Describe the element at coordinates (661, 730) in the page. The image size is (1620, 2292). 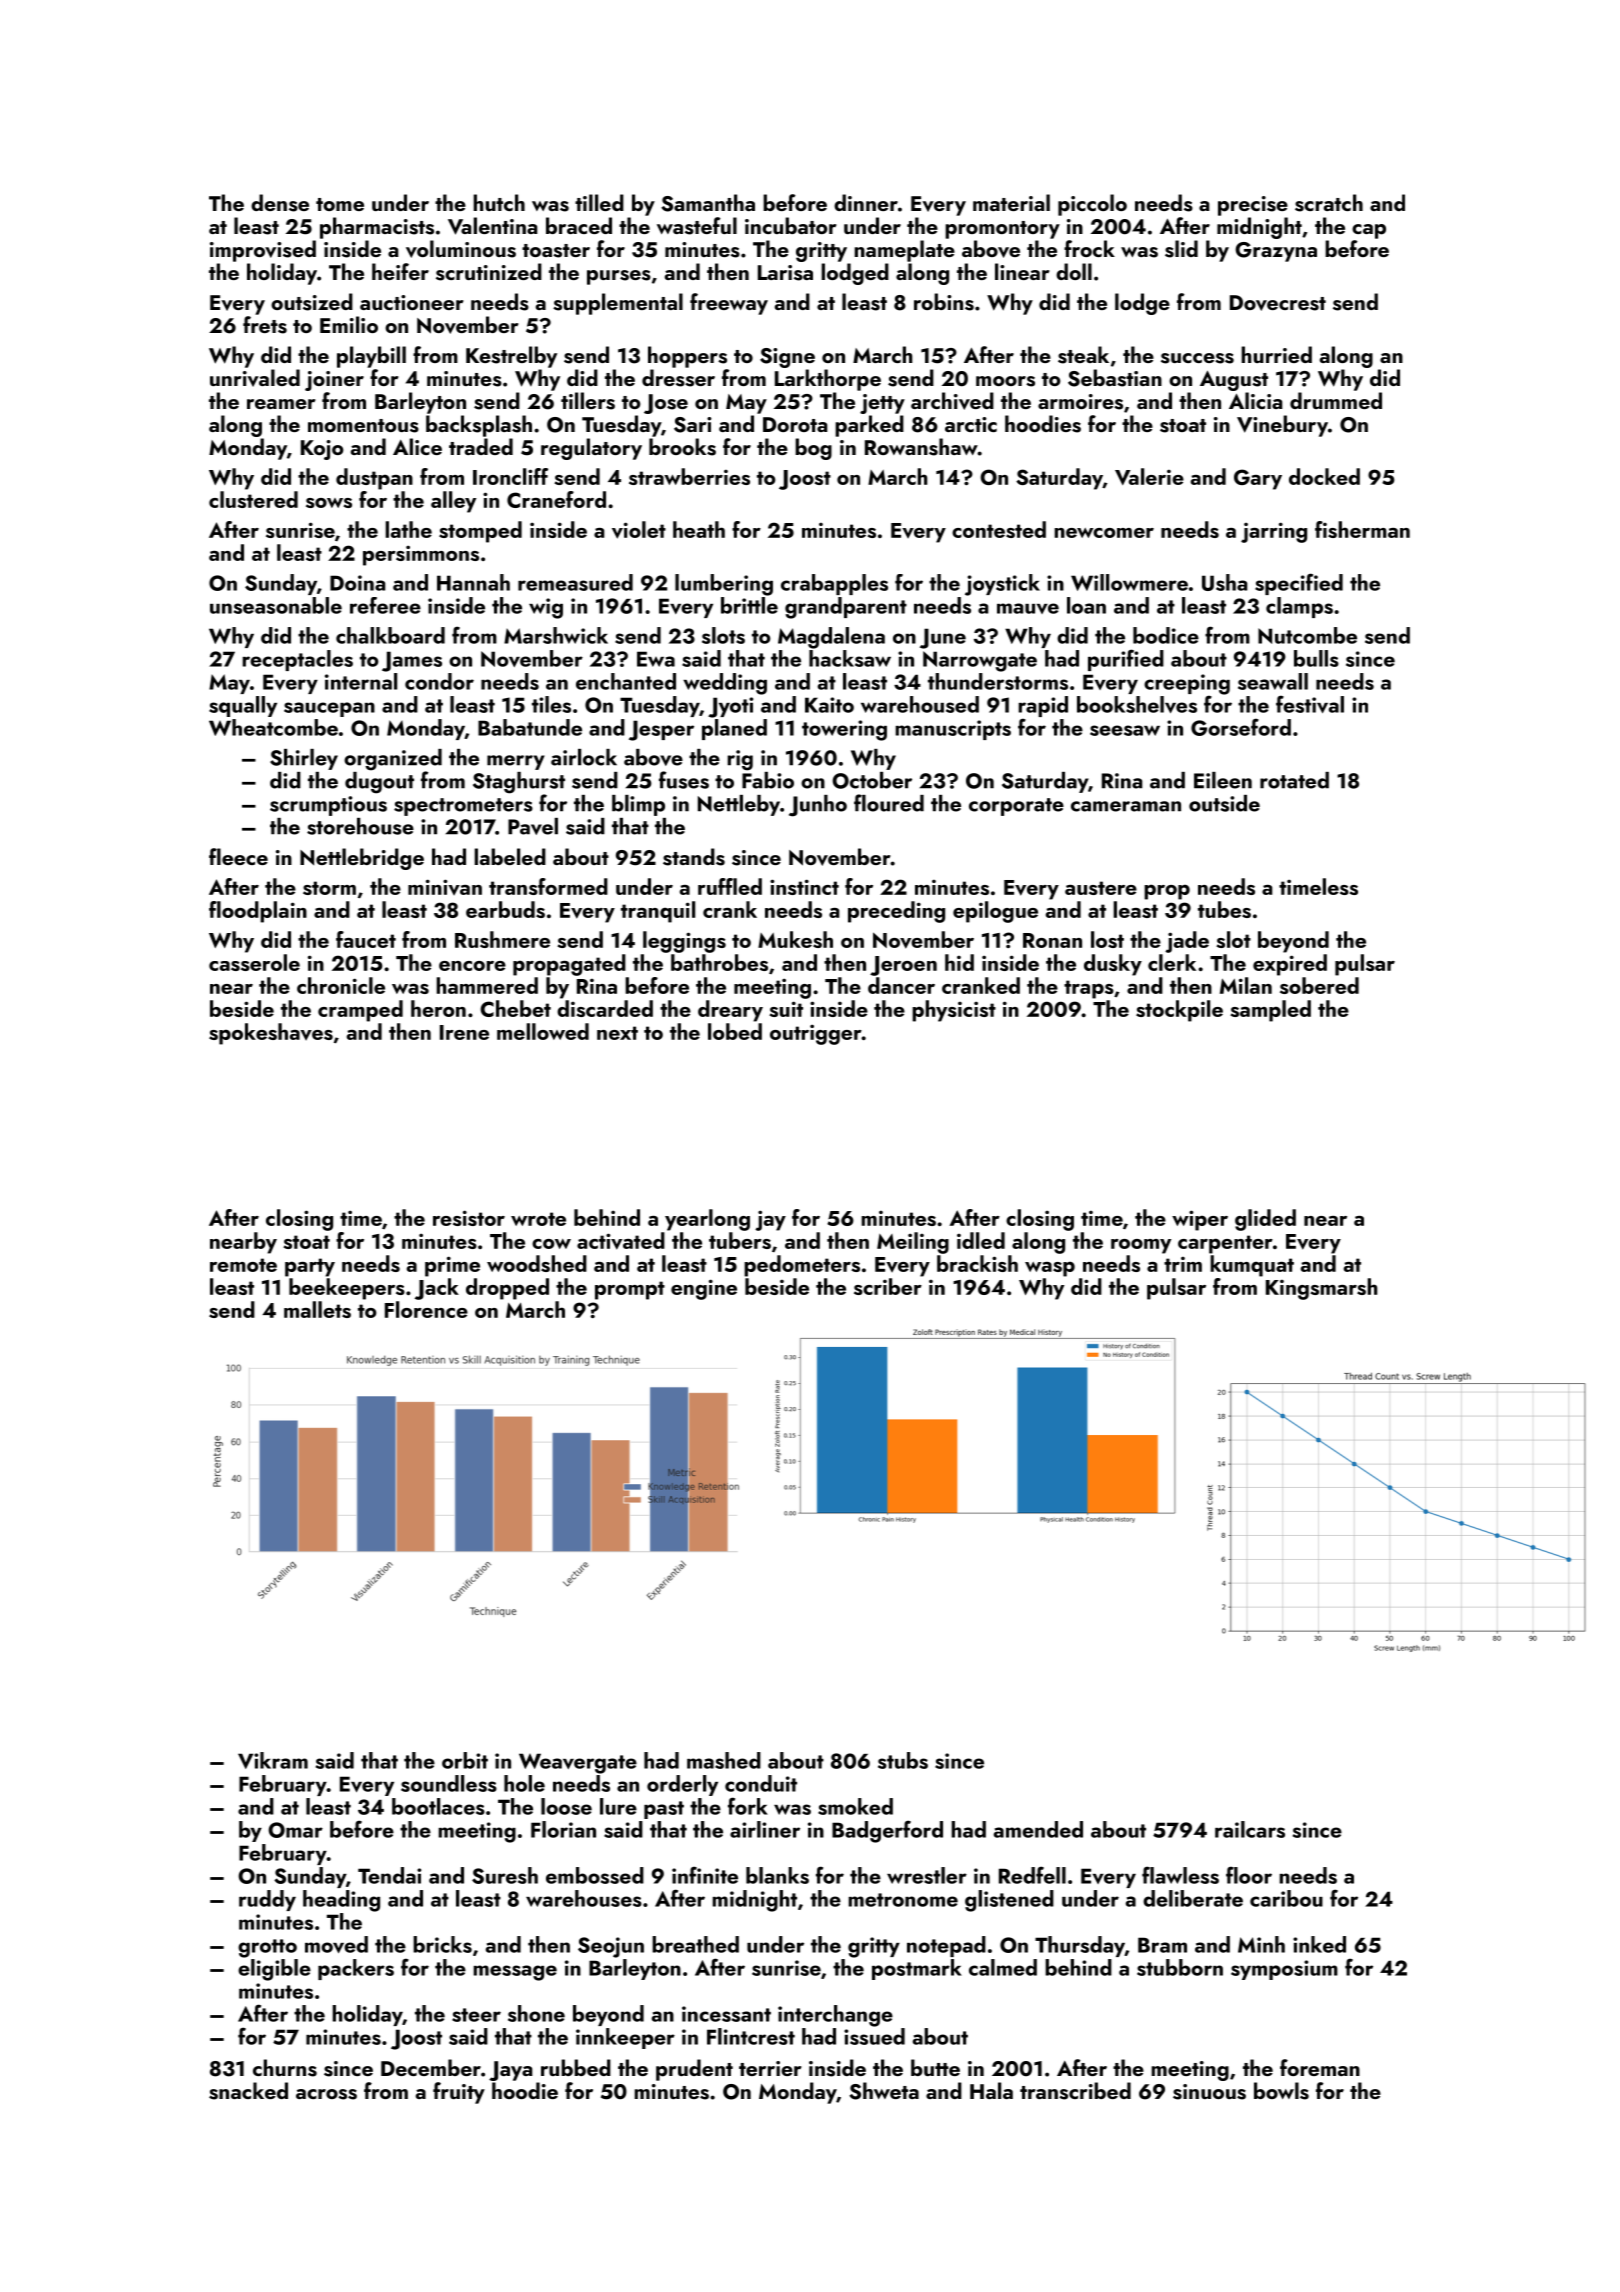
I see `Jesper` at that location.
